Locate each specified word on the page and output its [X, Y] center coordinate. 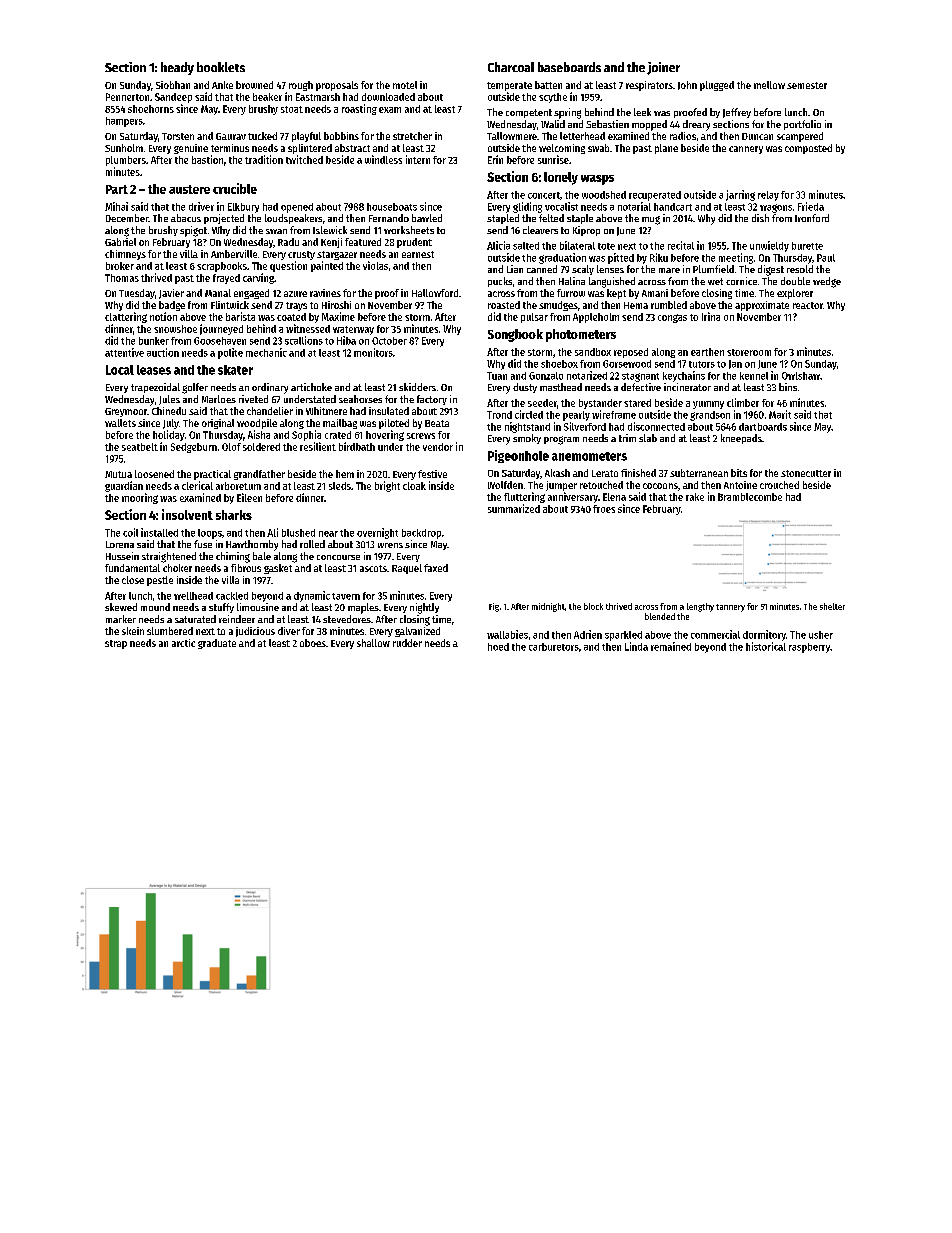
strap [116, 644]
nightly [424, 608]
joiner [663, 68]
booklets [221, 67]
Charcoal [511, 67]
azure [295, 294]
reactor [808, 305]
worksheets [409, 230]
